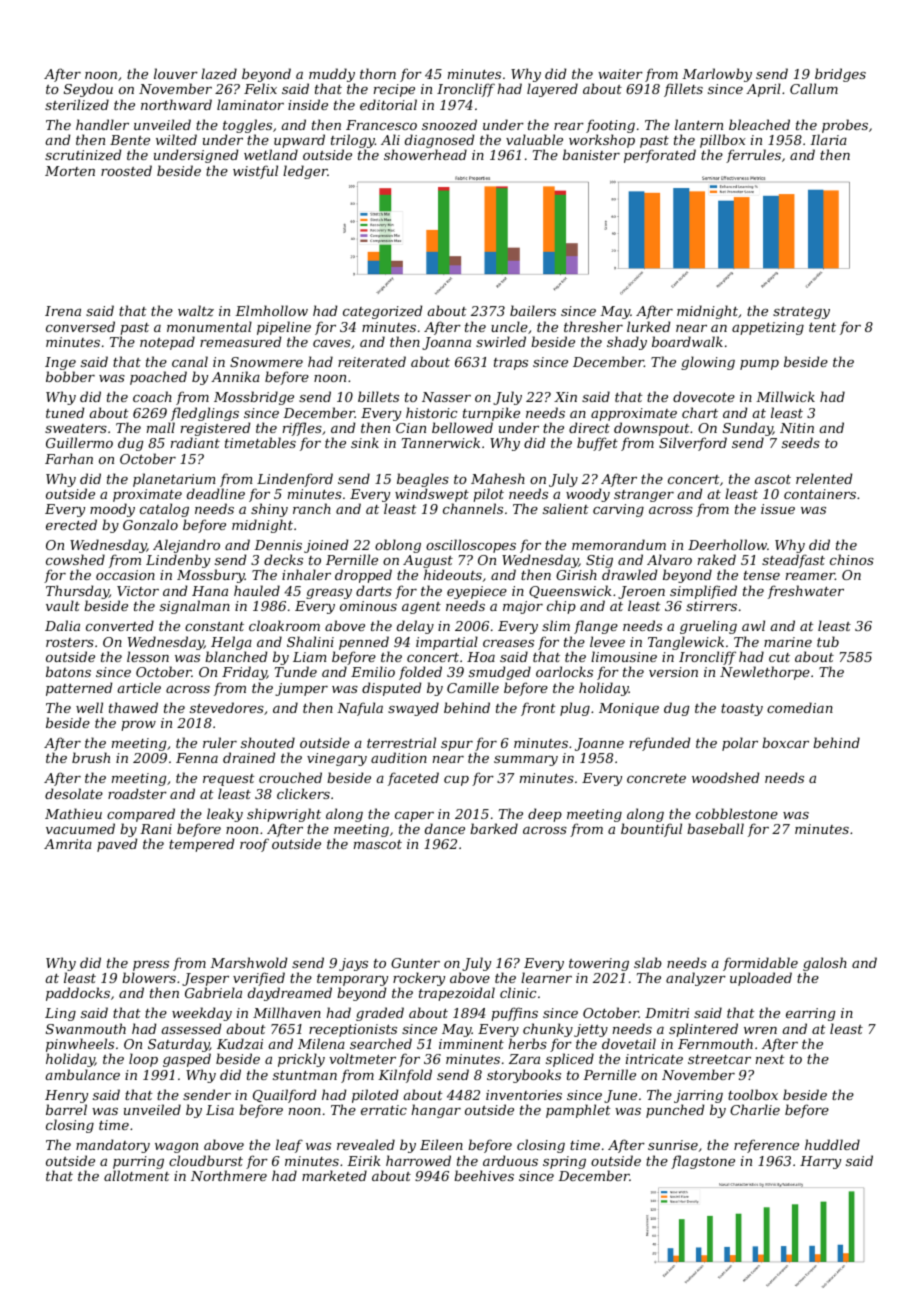 This screenshot has width=924, height=1308. Describe the element at coordinates (591, 154) in the screenshot. I see `banister` at that location.
